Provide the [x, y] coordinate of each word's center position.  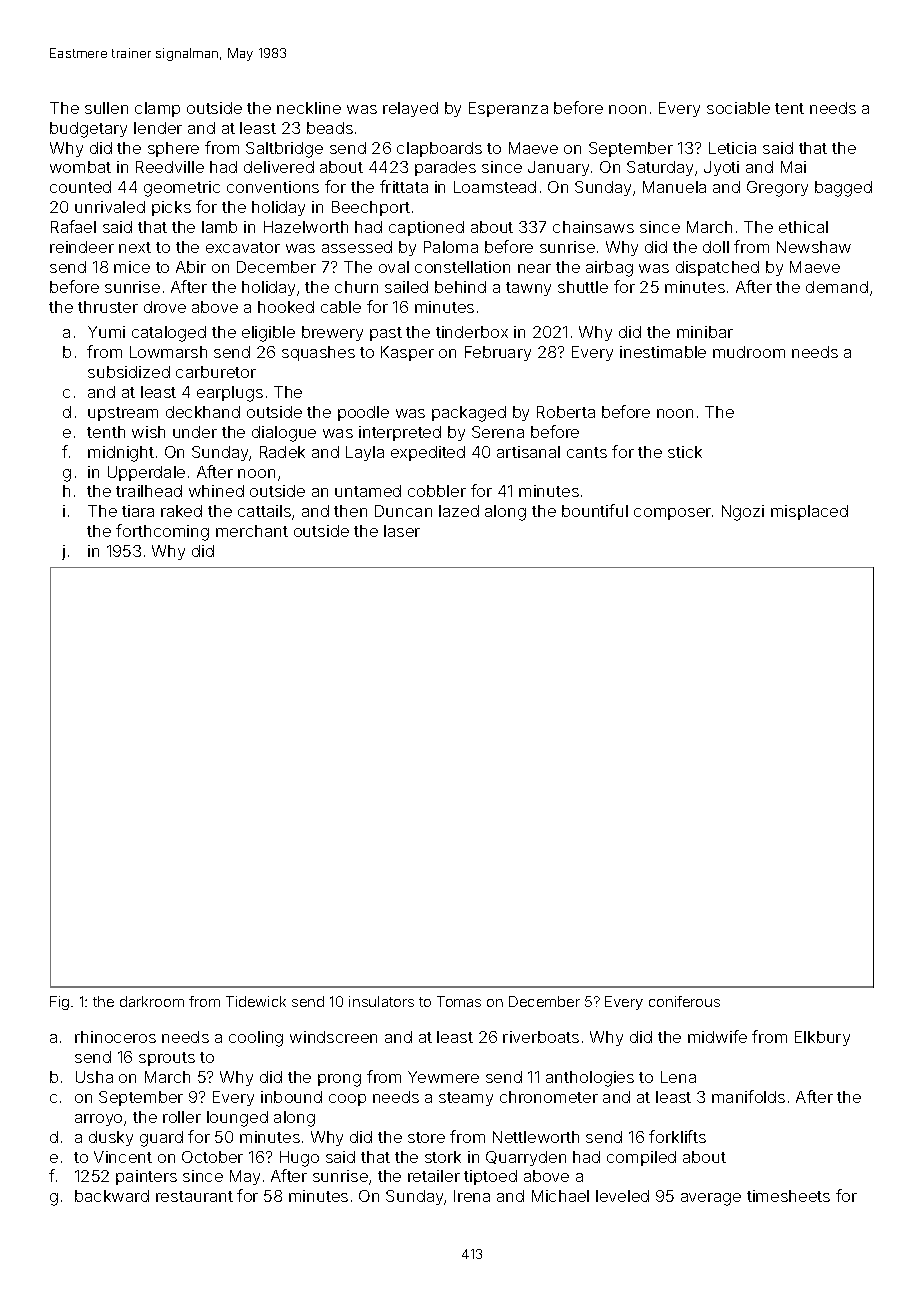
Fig [59, 1003]
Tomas [459, 1001]
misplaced [809, 512]
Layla [365, 453]
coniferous [684, 1001]
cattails [264, 511]
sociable [738, 108]
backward [112, 1196]
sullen [106, 108]
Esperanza [508, 109]
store [426, 1137]
